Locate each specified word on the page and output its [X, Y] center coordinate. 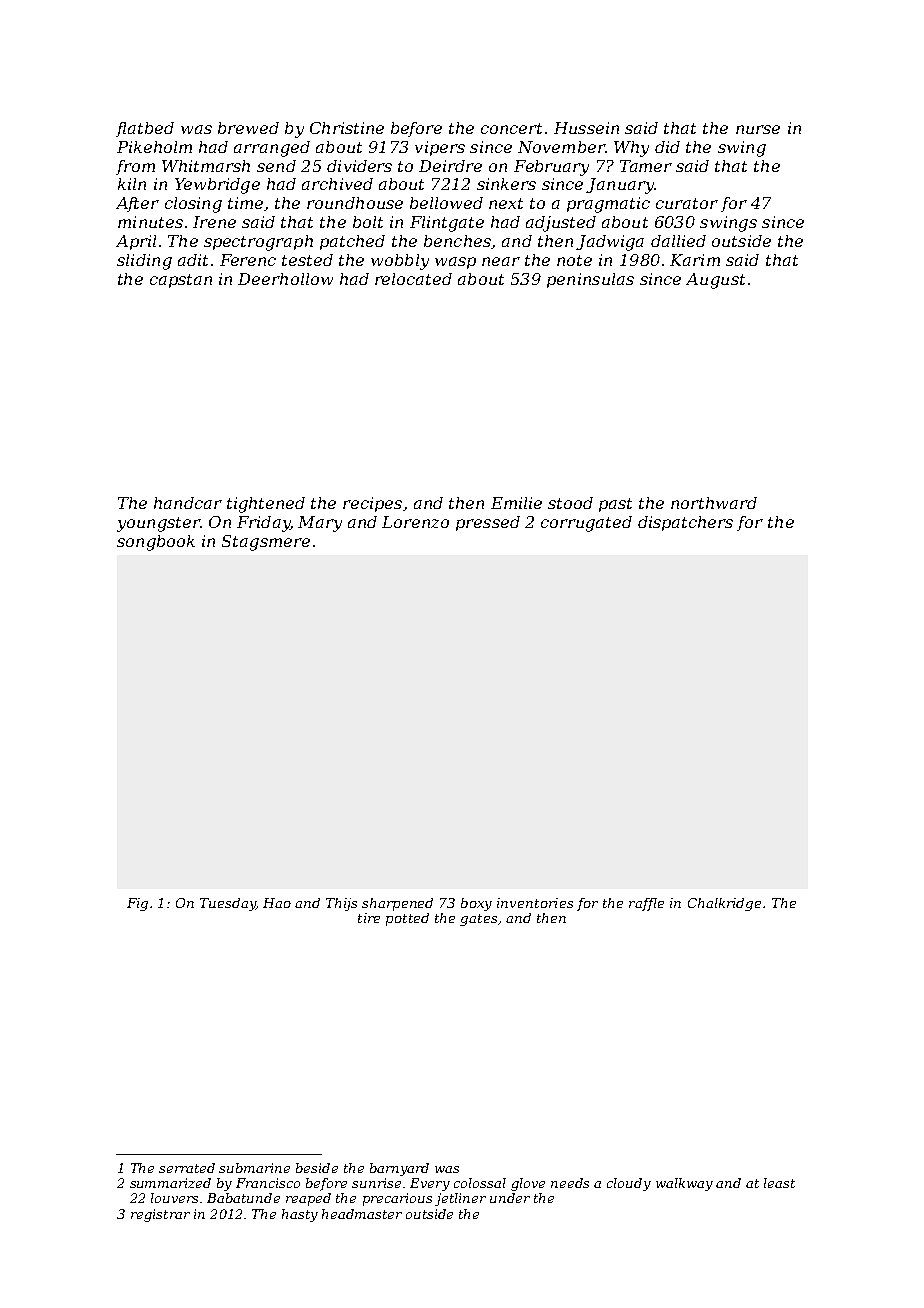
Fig [137, 904]
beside [317, 1168]
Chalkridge [724, 904]
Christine [347, 128]
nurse [758, 129]
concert [511, 128]
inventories [535, 903]
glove [528, 1184]
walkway [684, 1184]
